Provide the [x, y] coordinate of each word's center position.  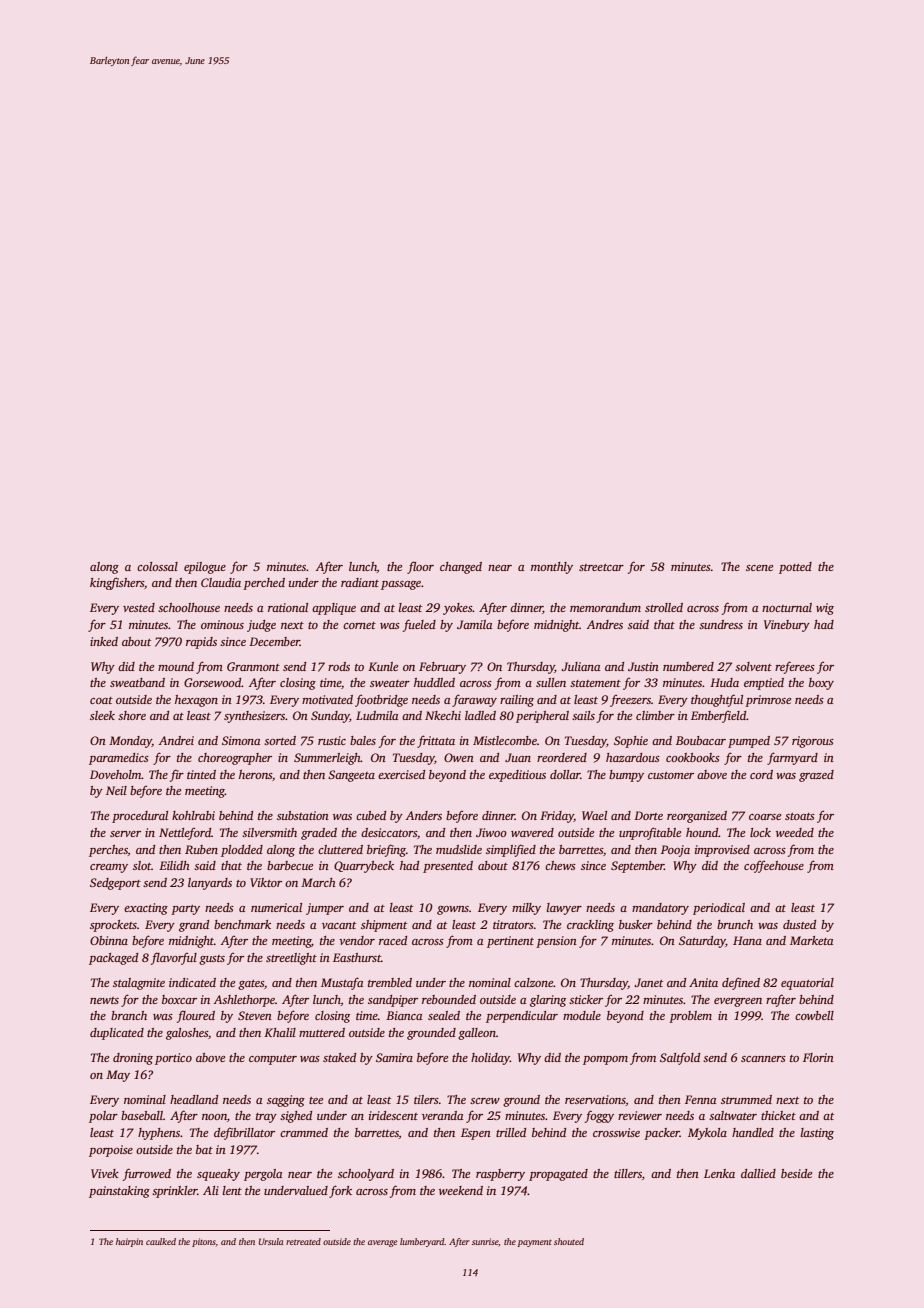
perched [264, 584]
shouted [569, 1241]
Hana [747, 940]
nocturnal [787, 607]
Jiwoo [491, 832]
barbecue [290, 865]
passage [401, 585]
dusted [799, 924]
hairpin [129, 1242]
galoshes [187, 1034]
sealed [444, 1015]
